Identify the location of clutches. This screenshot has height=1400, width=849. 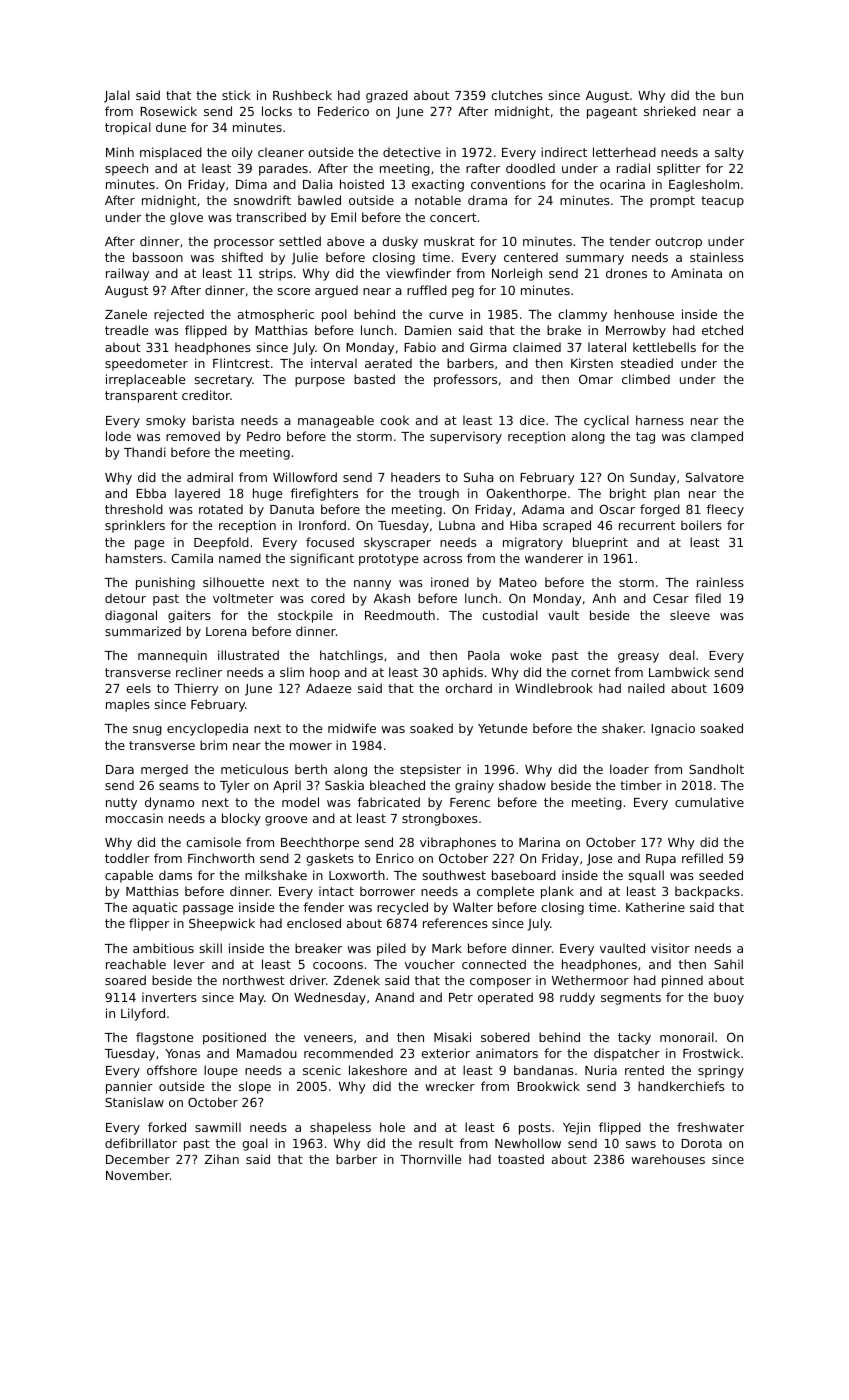
(517, 95).
